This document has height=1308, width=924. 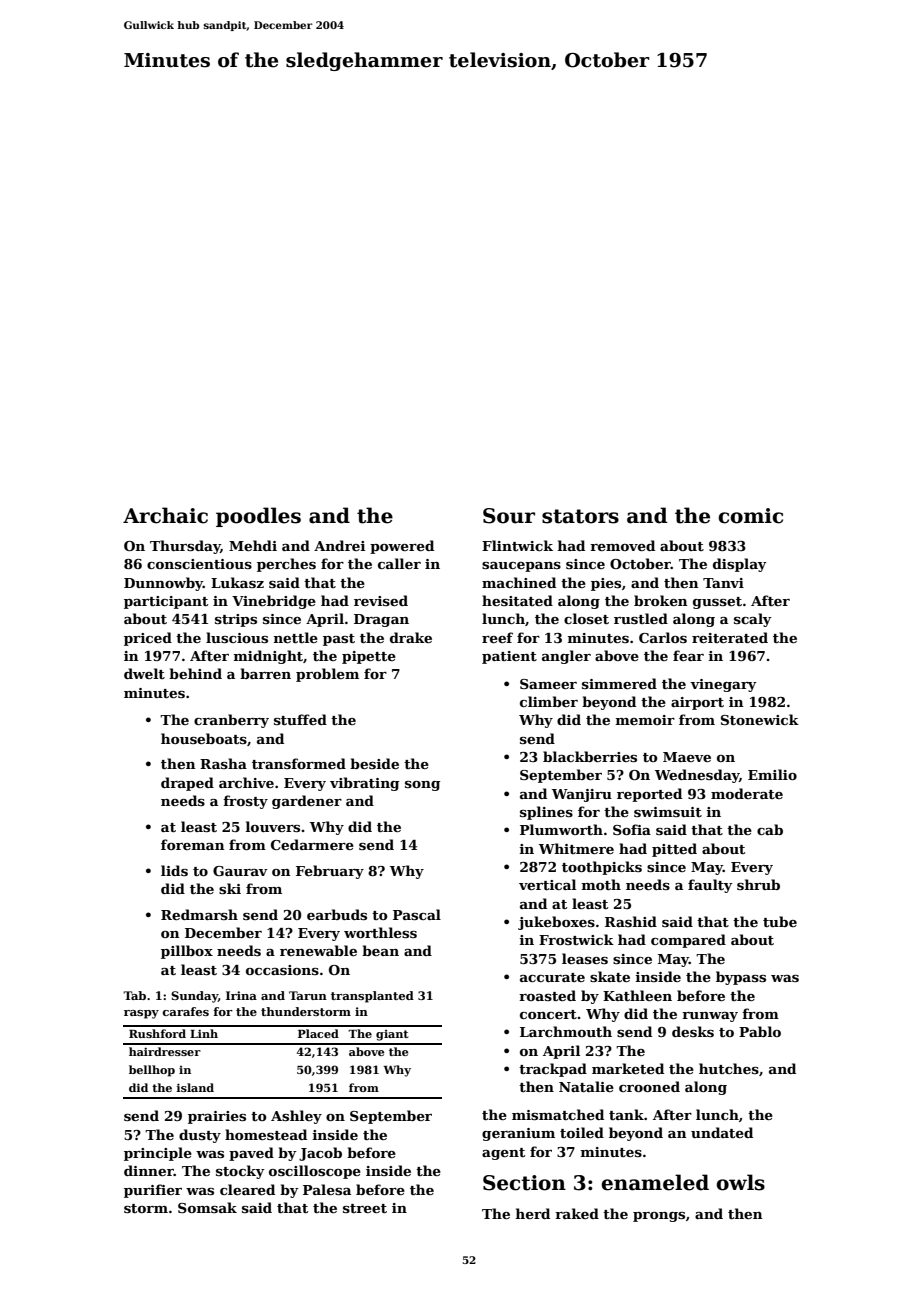 I want to click on Sour, so click(x=509, y=516).
